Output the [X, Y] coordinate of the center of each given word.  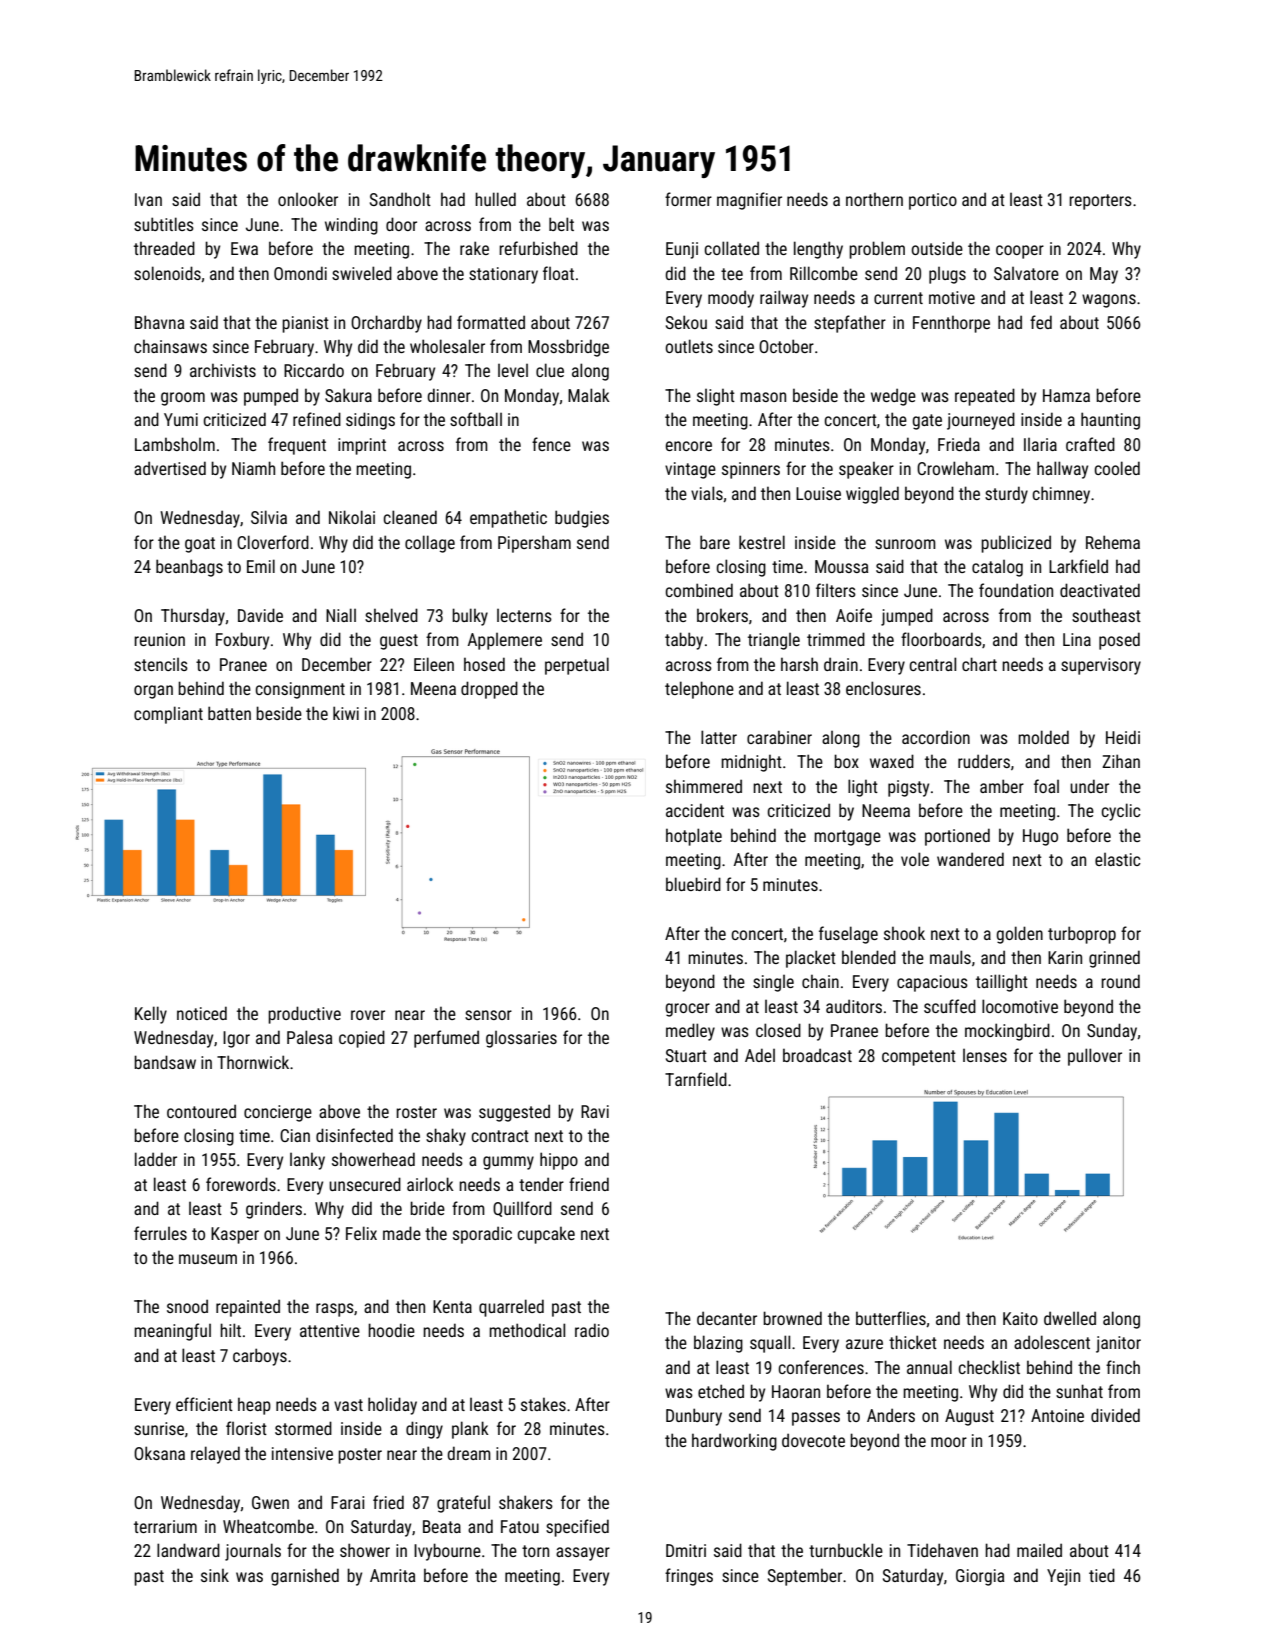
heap [254, 1406]
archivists [223, 370]
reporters [1100, 202]
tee [732, 274]
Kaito [1020, 1318]
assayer [583, 1554]
